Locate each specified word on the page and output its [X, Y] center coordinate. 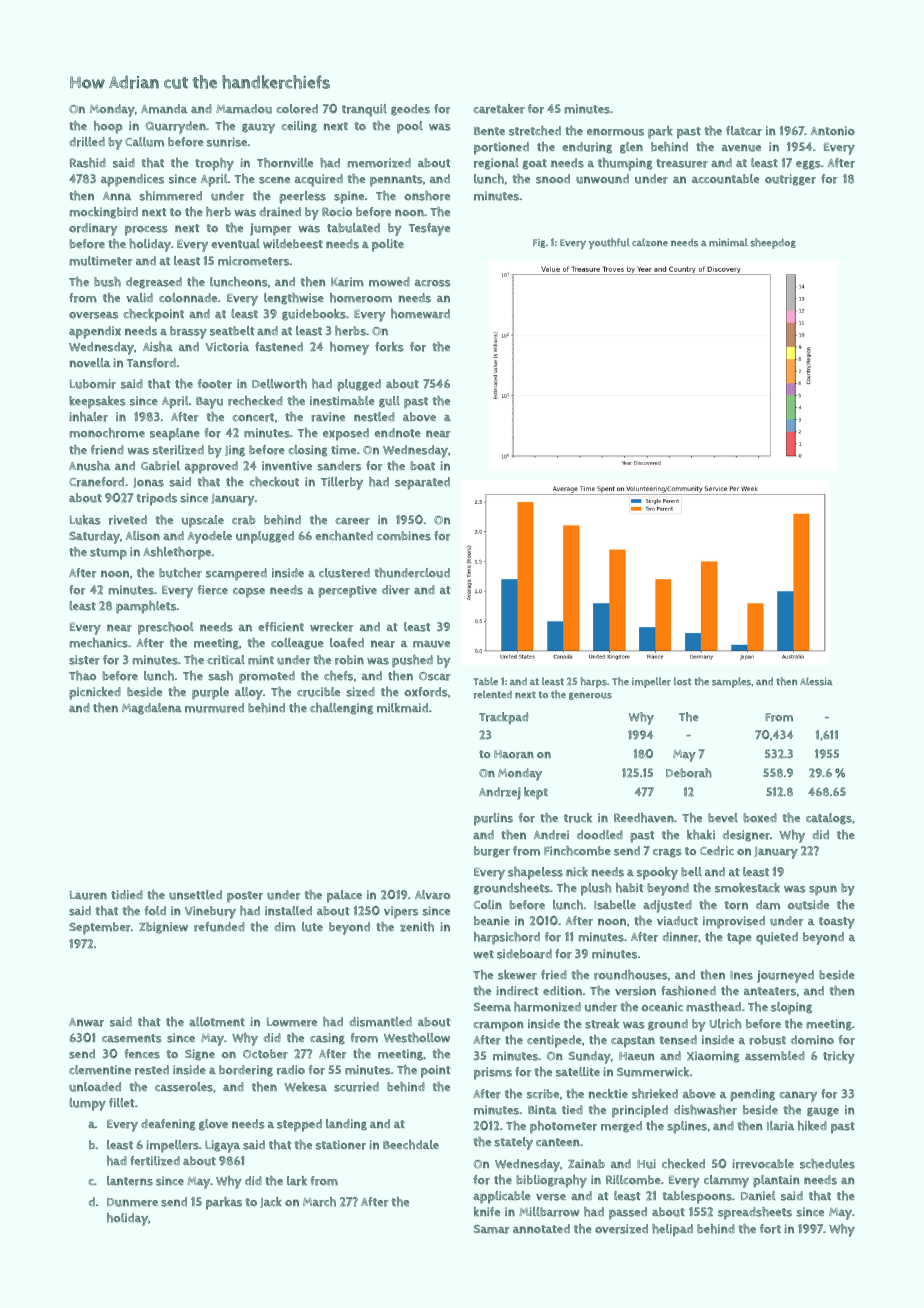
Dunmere [132, 1202]
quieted [777, 938]
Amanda [164, 109]
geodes [410, 110]
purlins [493, 819]
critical [226, 660]
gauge [823, 1112]
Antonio [832, 131]
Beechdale [411, 1145]
